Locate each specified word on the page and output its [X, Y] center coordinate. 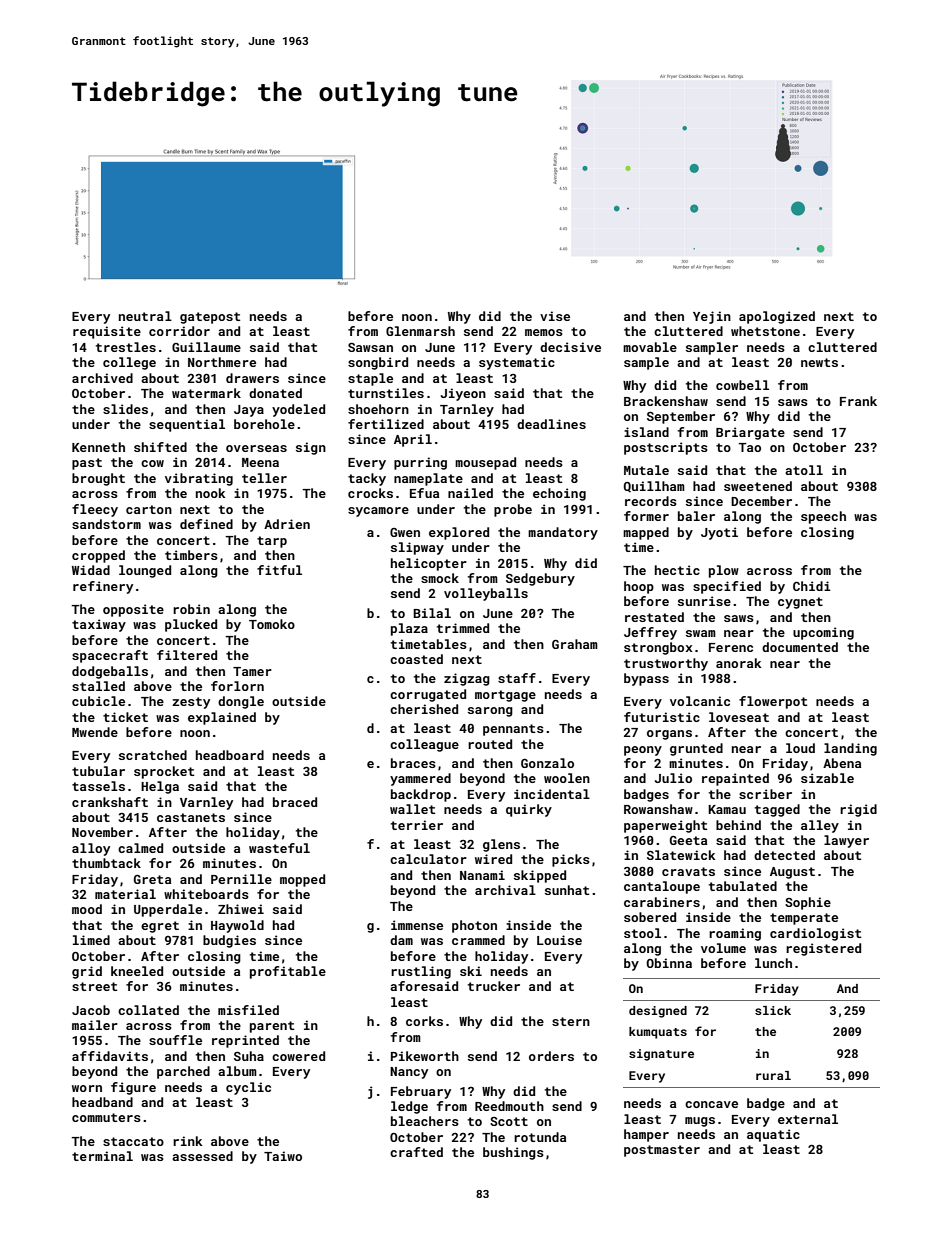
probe [513, 510]
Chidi [812, 586]
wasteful [279, 848]
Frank [858, 401]
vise [555, 316]
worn [87, 1088]
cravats [688, 871]
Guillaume [206, 347]
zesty [191, 703]
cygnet [800, 603]
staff [517, 678]
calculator [428, 859]
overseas [256, 448]
